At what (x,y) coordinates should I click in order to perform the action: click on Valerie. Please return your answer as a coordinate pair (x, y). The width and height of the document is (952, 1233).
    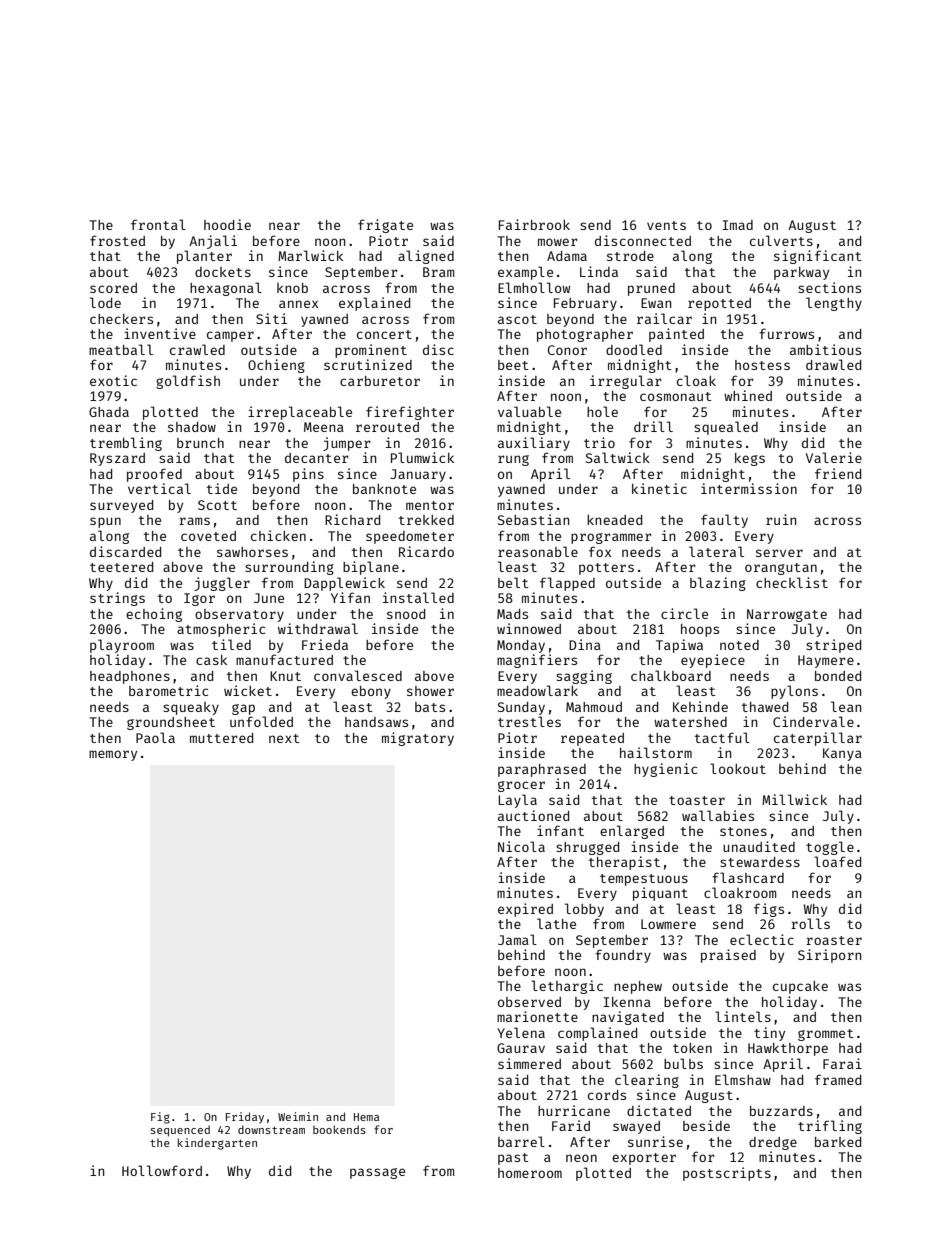
    Looking at the image, I should click on (834, 457).
